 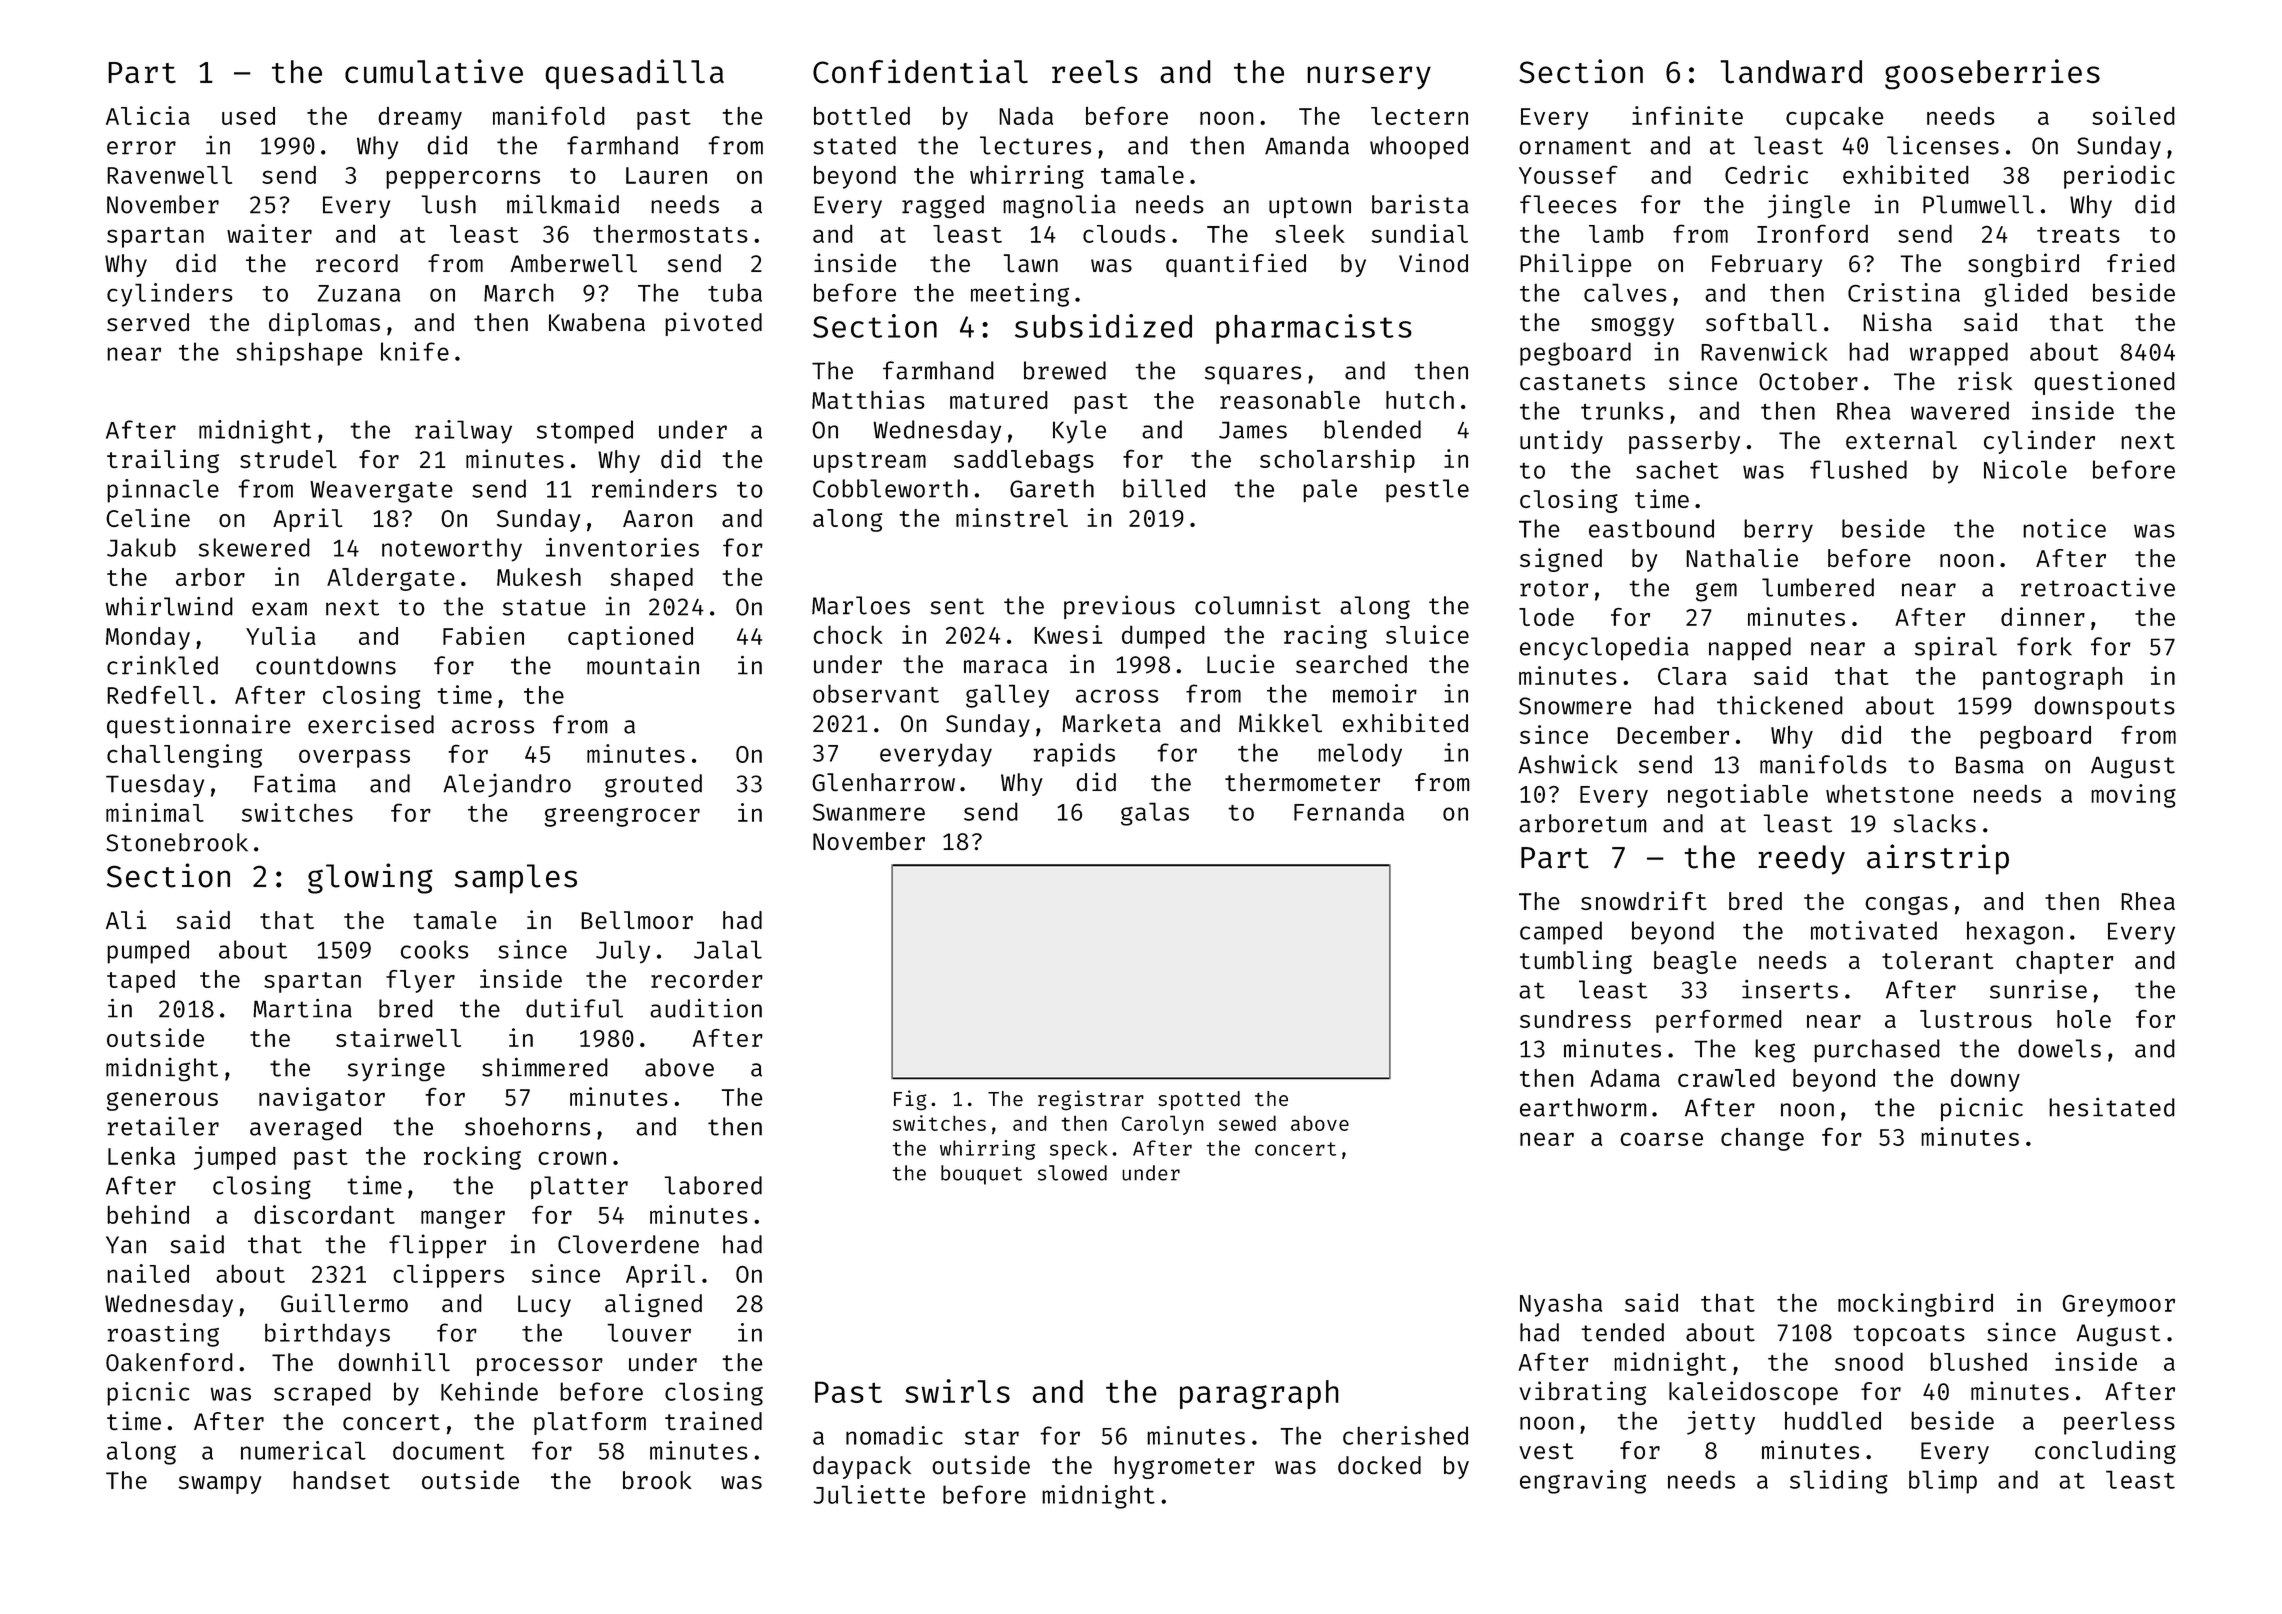 What do you see at coordinates (910, 1100) in the document?
I see `Fig` at bounding box center [910, 1100].
